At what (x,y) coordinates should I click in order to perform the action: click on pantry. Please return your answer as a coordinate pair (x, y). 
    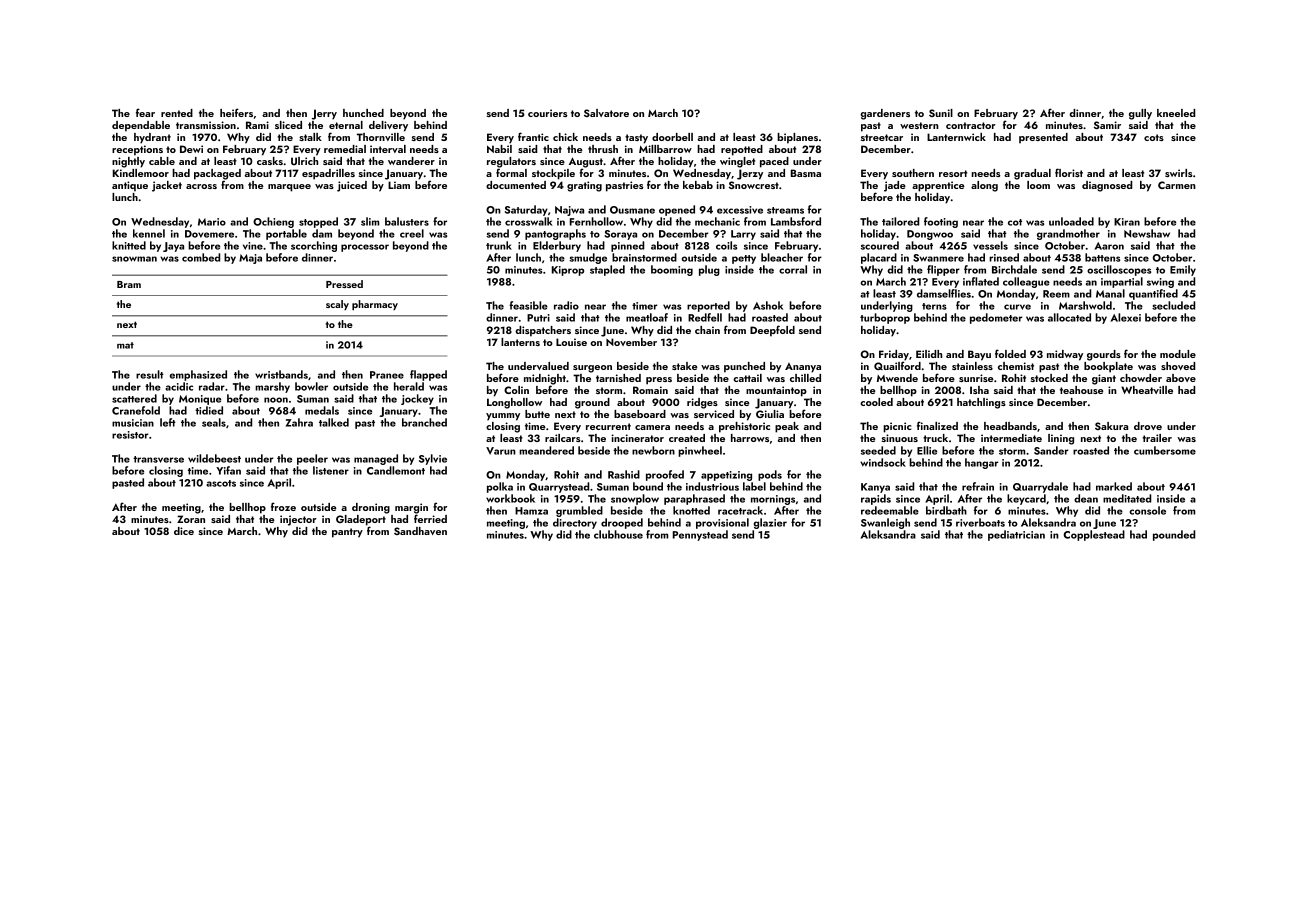
    Looking at the image, I should click on (347, 533).
